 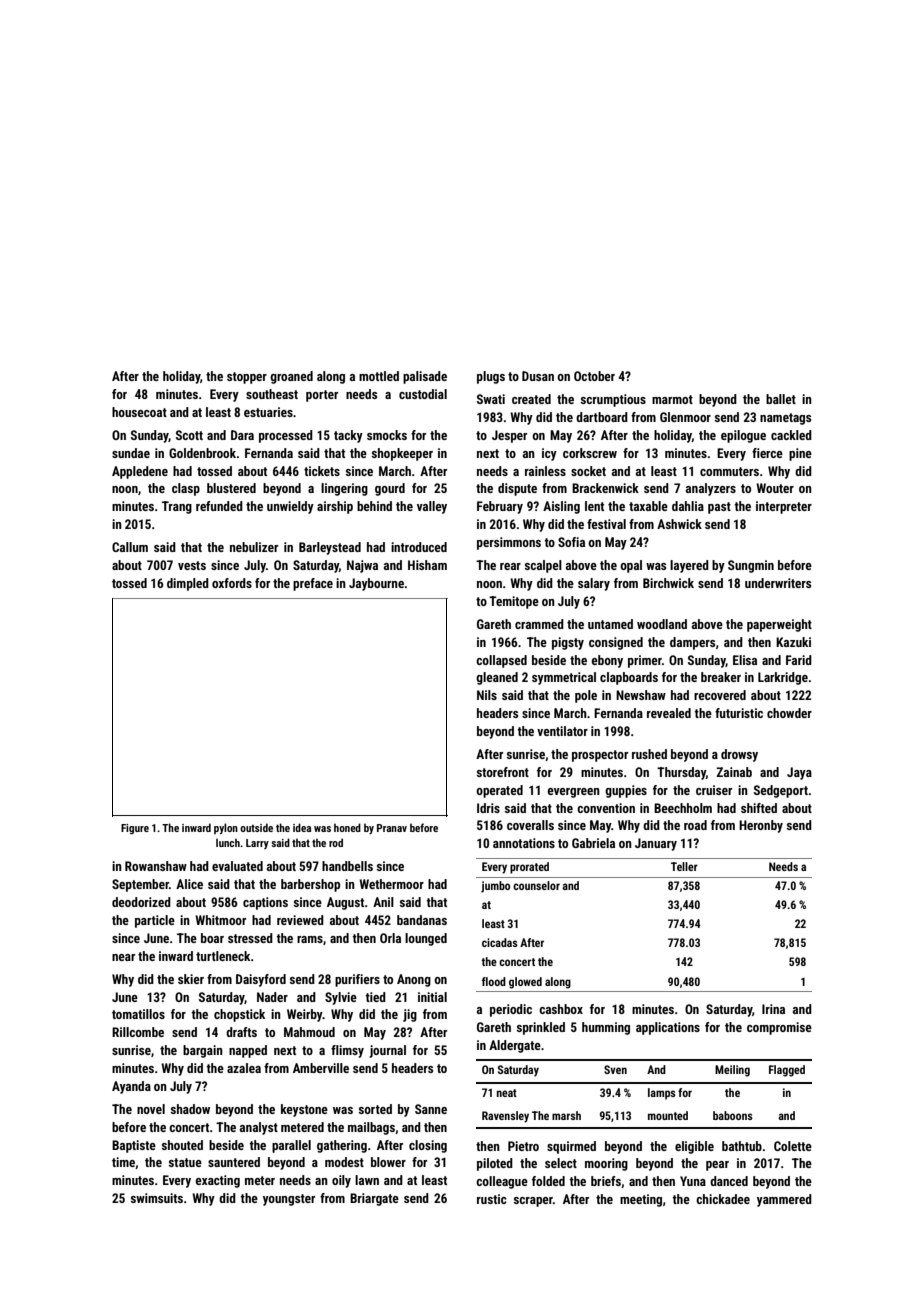 What do you see at coordinates (242, 435) in the screenshot?
I see `Dara` at bounding box center [242, 435].
